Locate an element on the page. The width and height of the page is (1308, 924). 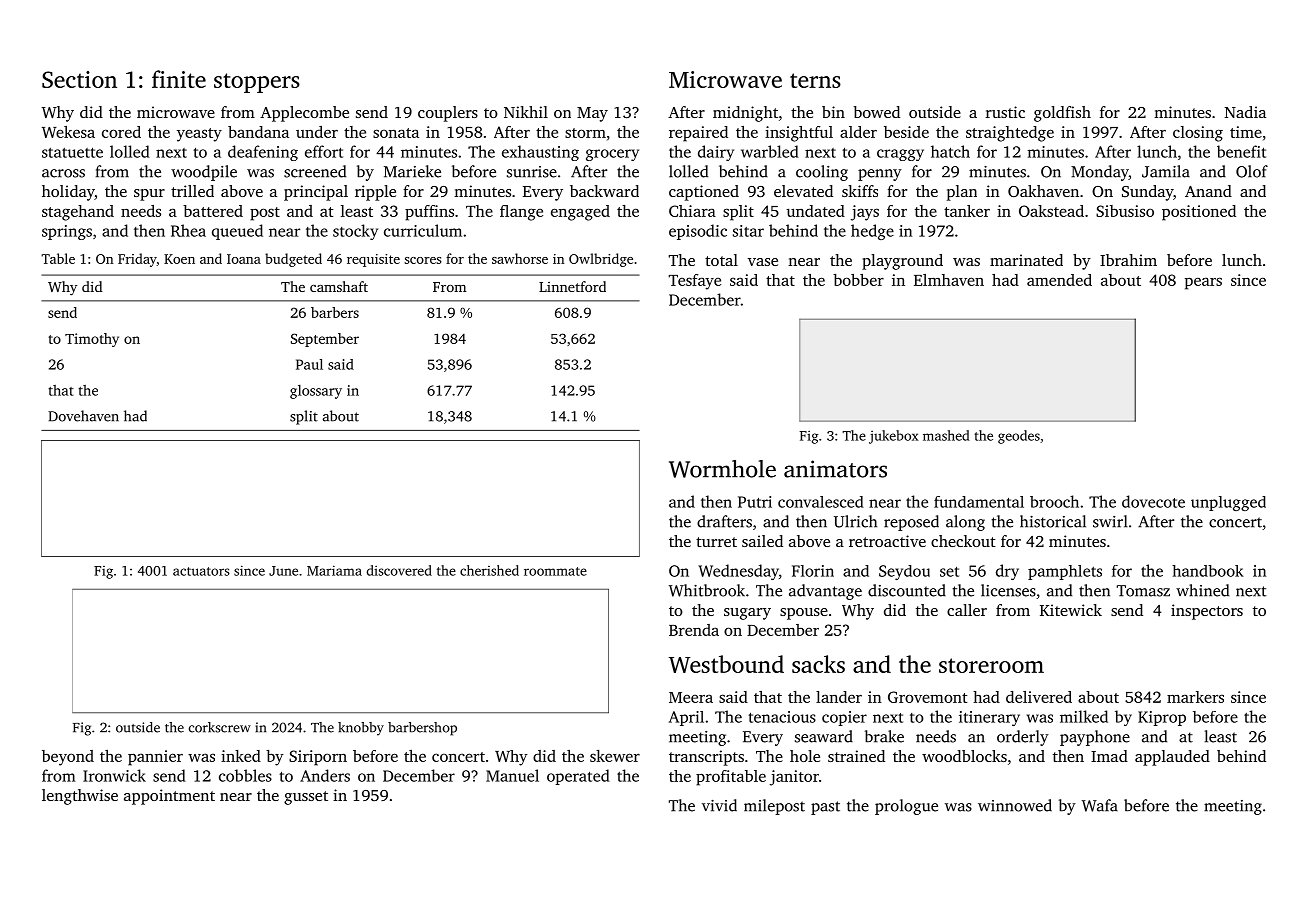
lengthwise is located at coordinates (80, 797).
